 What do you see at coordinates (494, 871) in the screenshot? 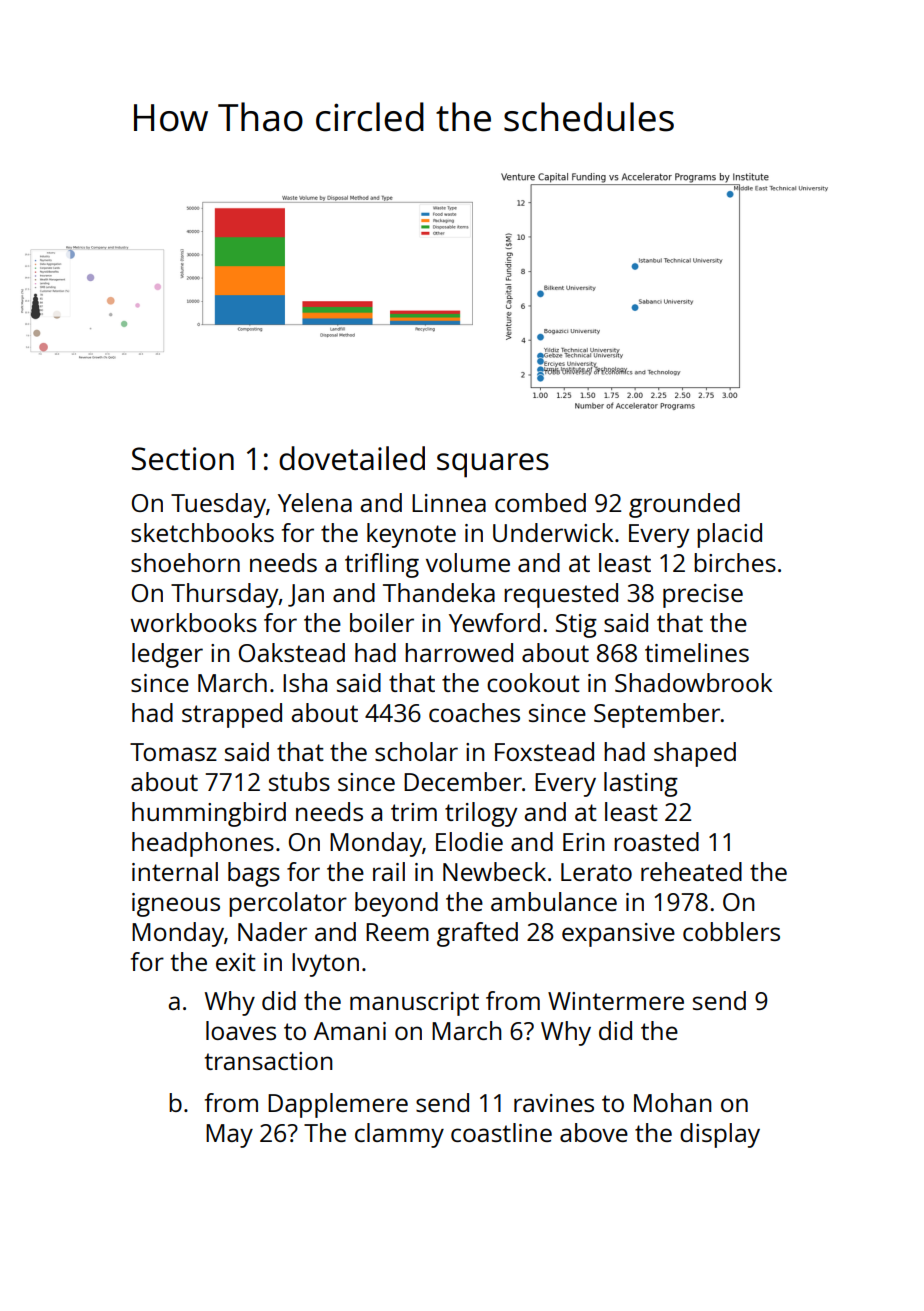
I see `Newbeck` at bounding box center [494, 871].
